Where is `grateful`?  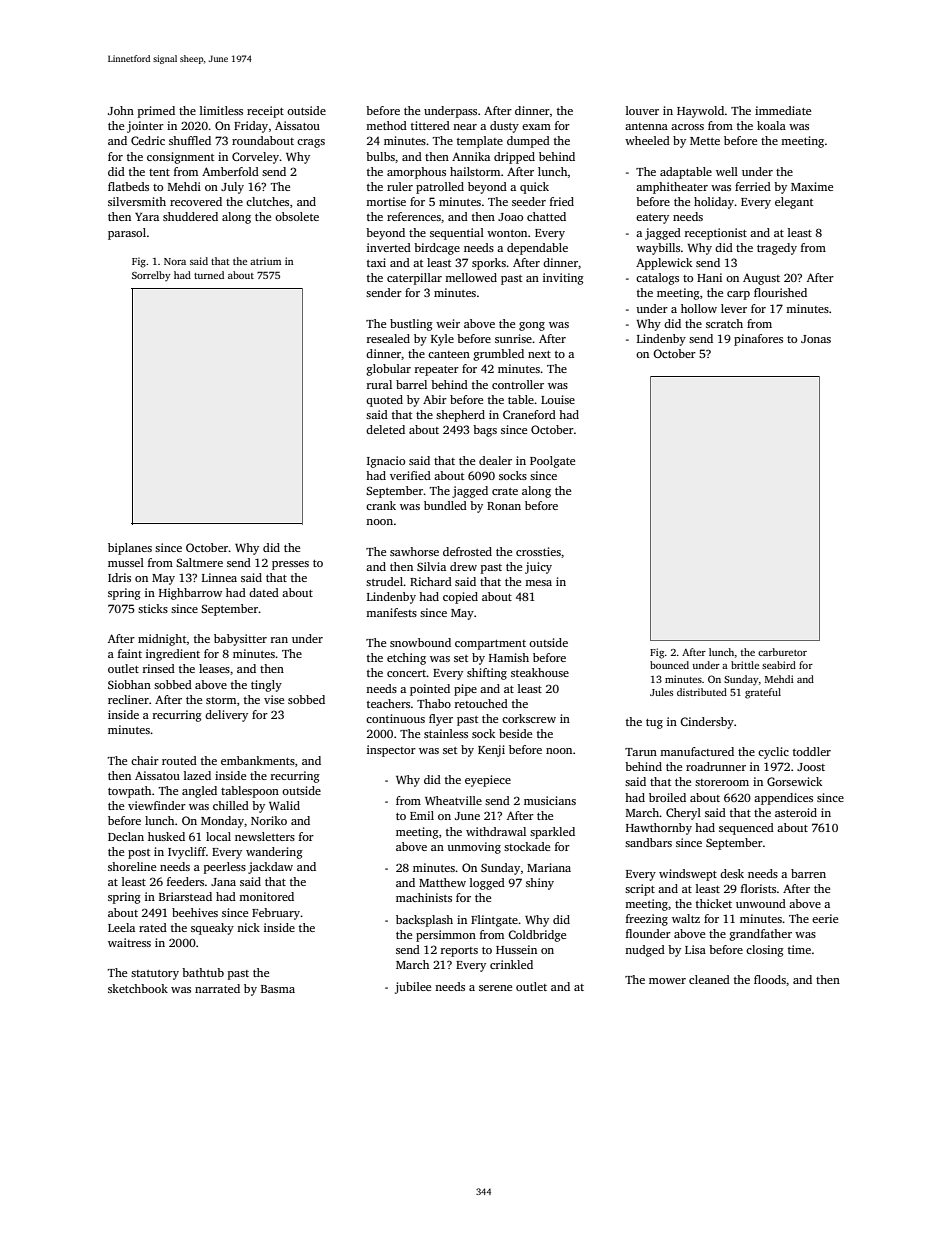 grateful is located at coordinates (763, 693).
